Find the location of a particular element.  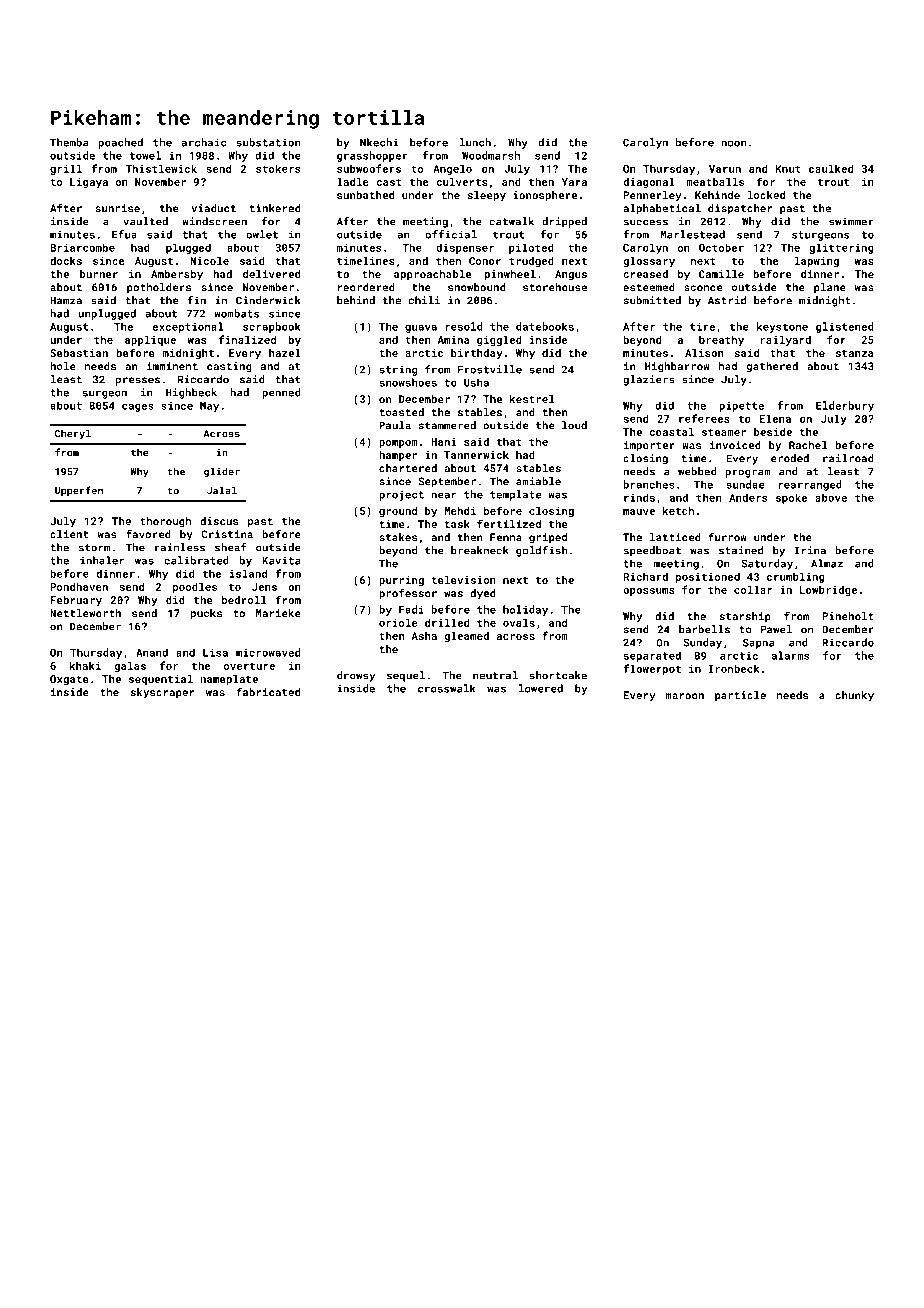

towel is located at coordinates (145, 155).
